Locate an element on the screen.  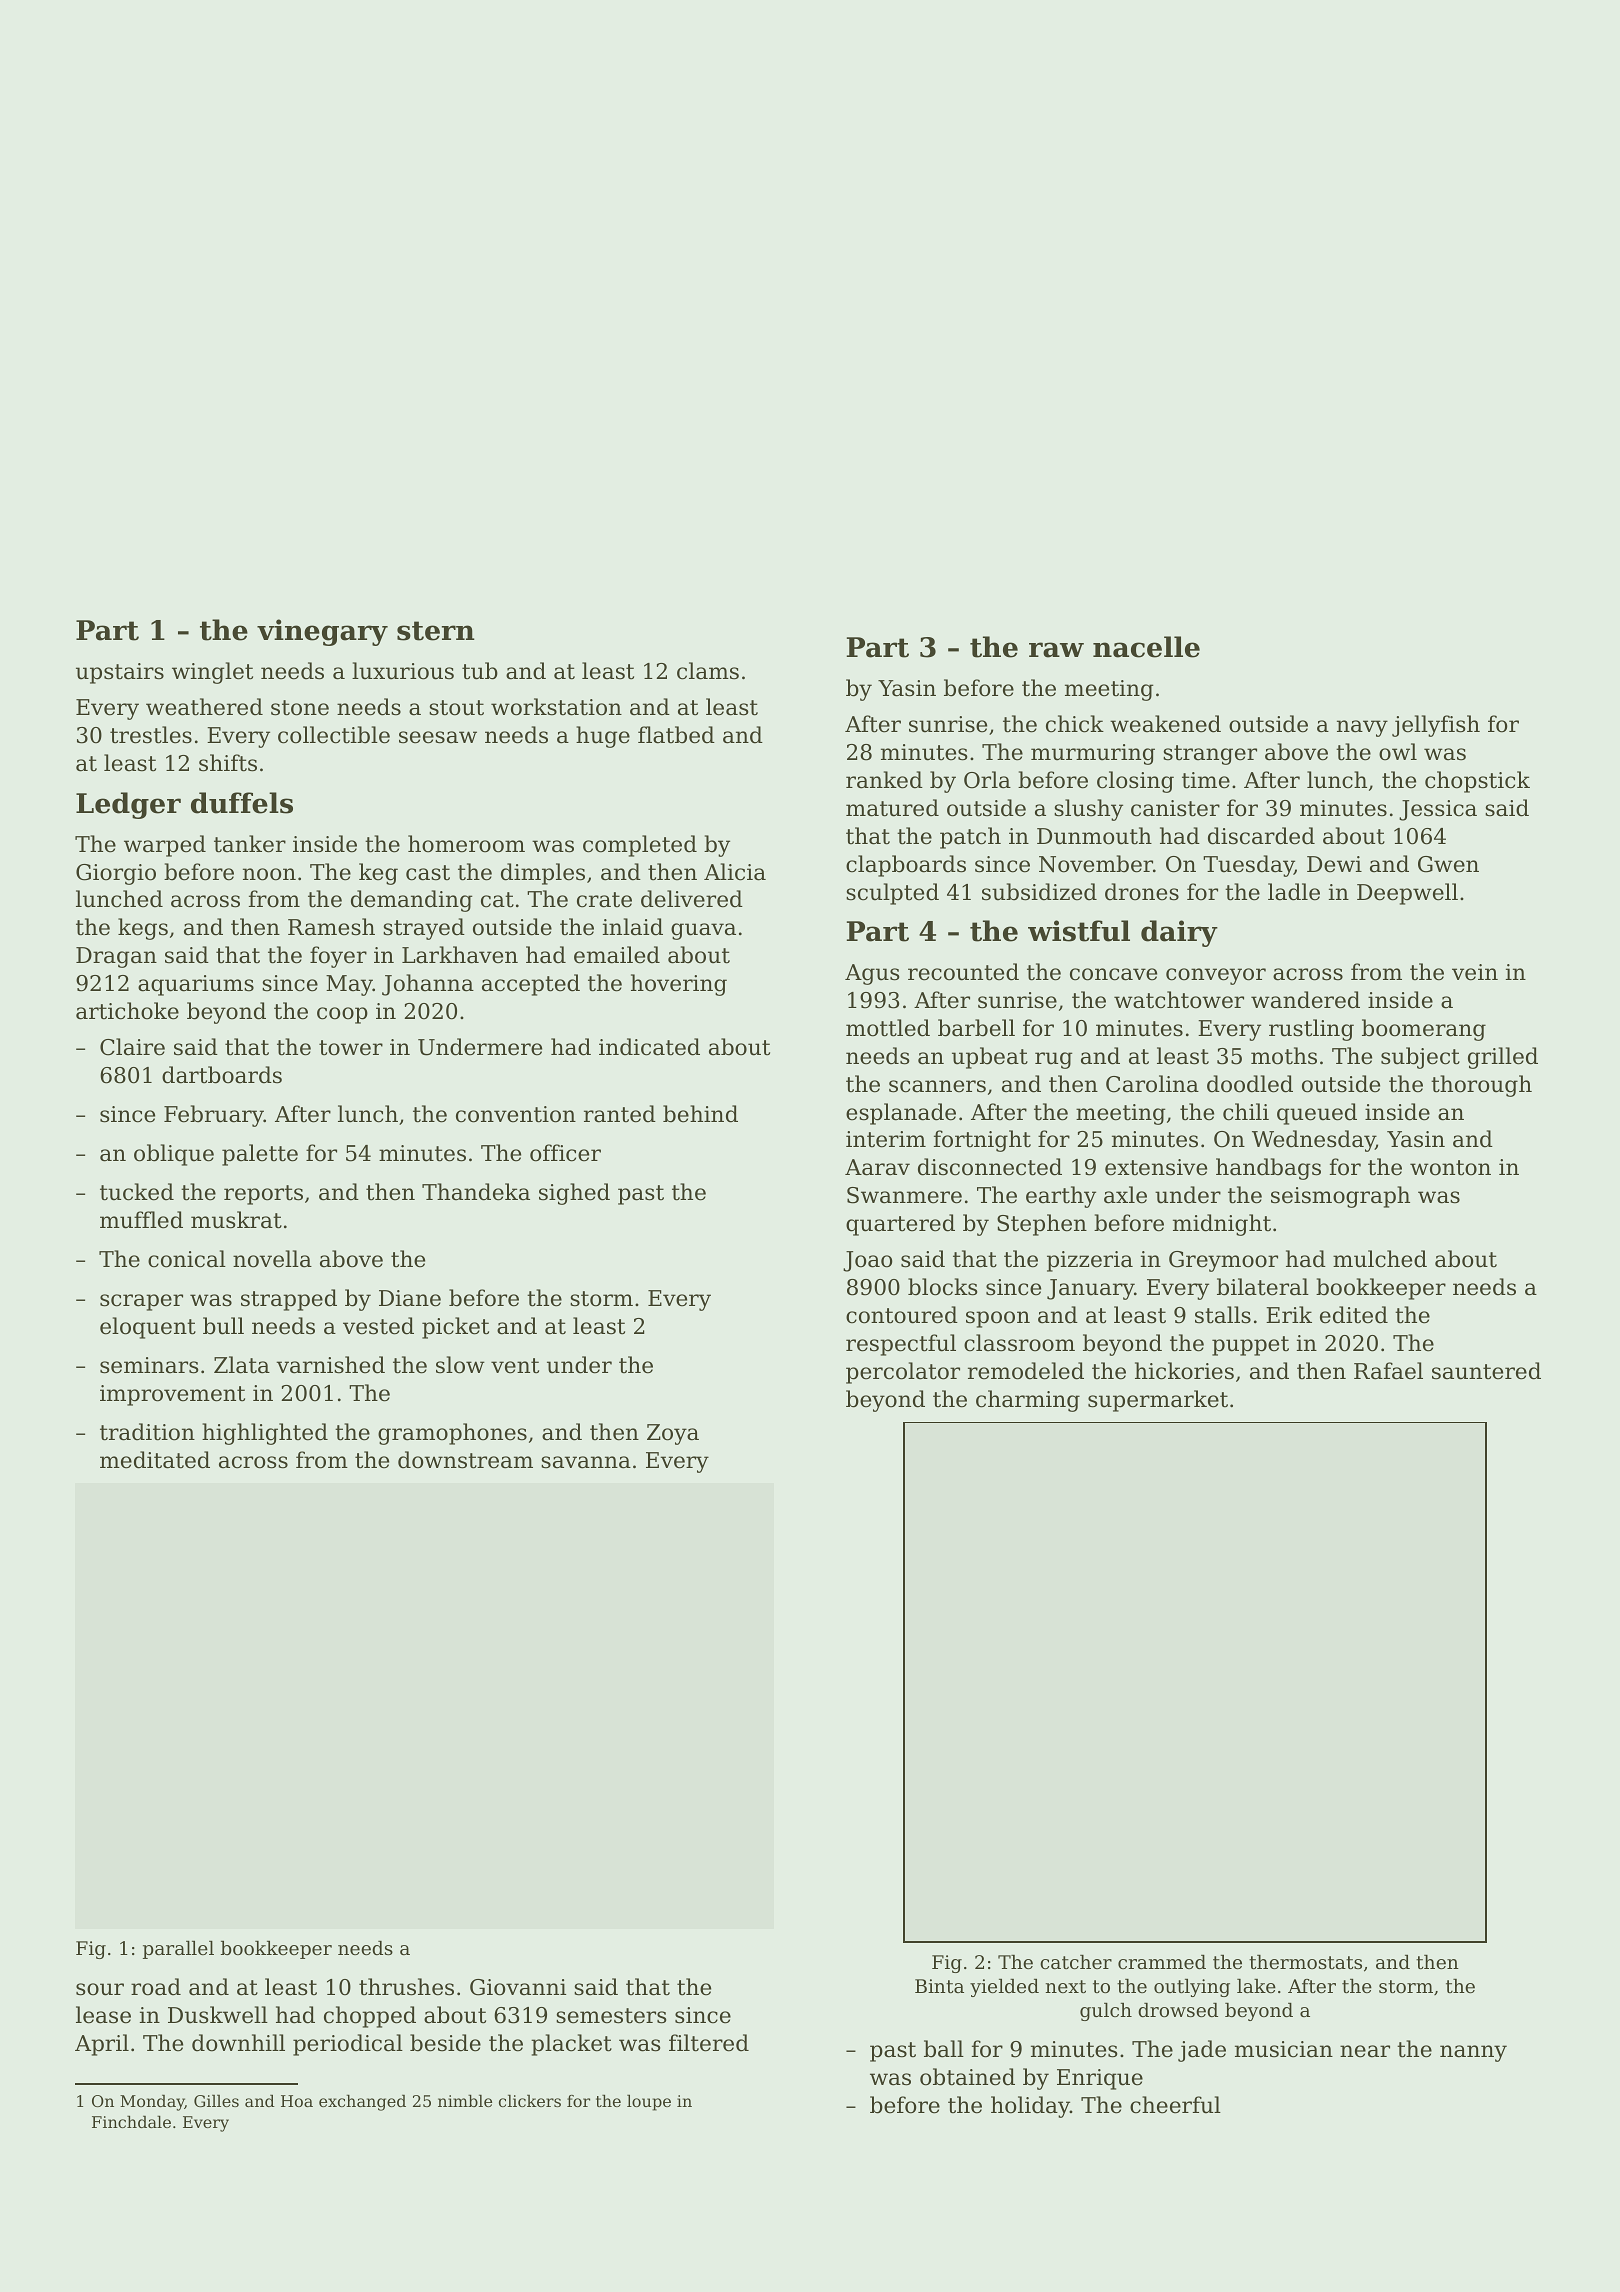
Binta is located at coordinates (939, 1986).
